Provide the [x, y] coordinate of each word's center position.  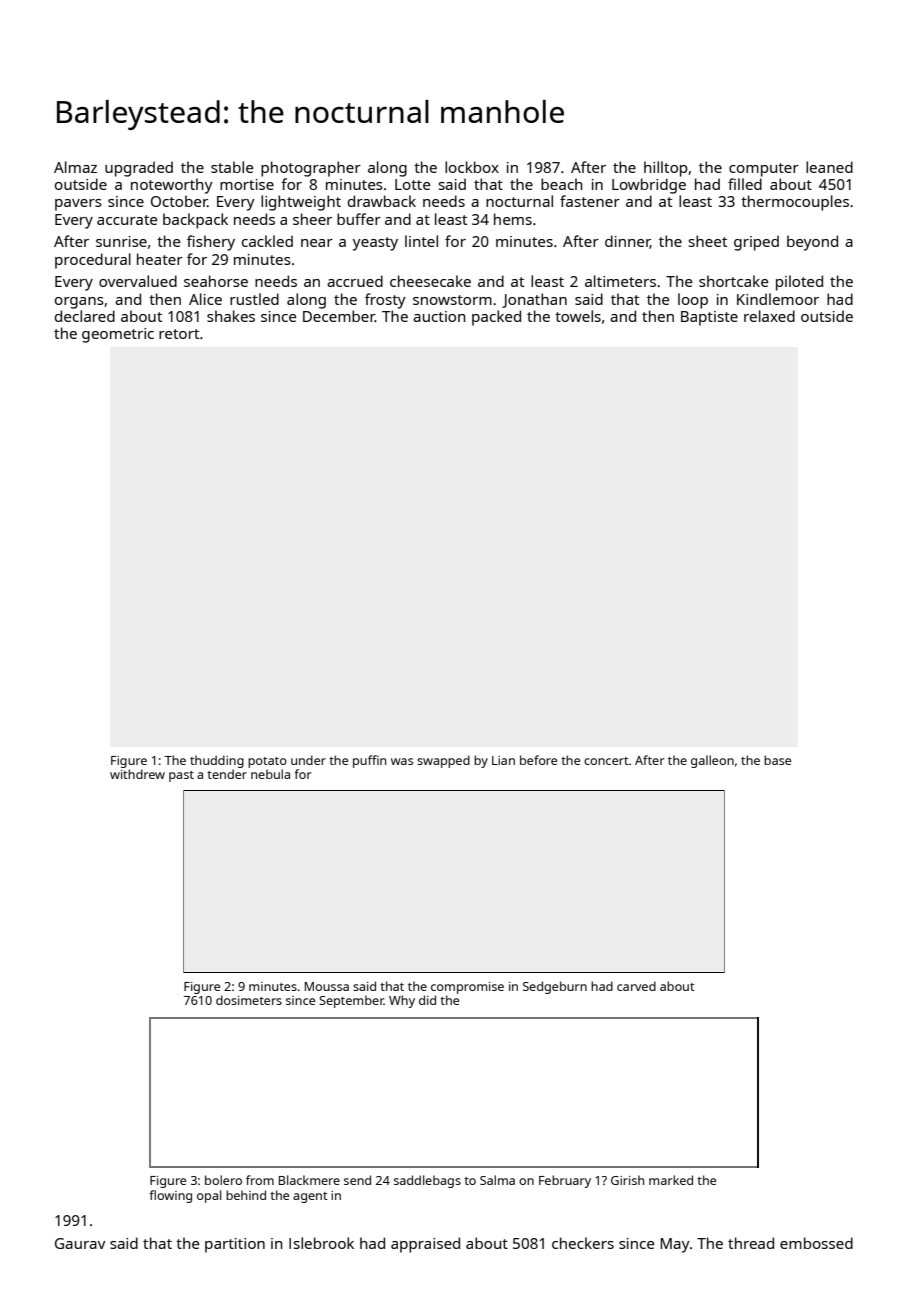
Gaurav [80, 1243]
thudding [217, 761]
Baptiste [709, 318]
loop [693, 301]
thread [751, 1243]
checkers [583, 1243]
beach [562, 184]
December [339, 316]
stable [232, 167]
